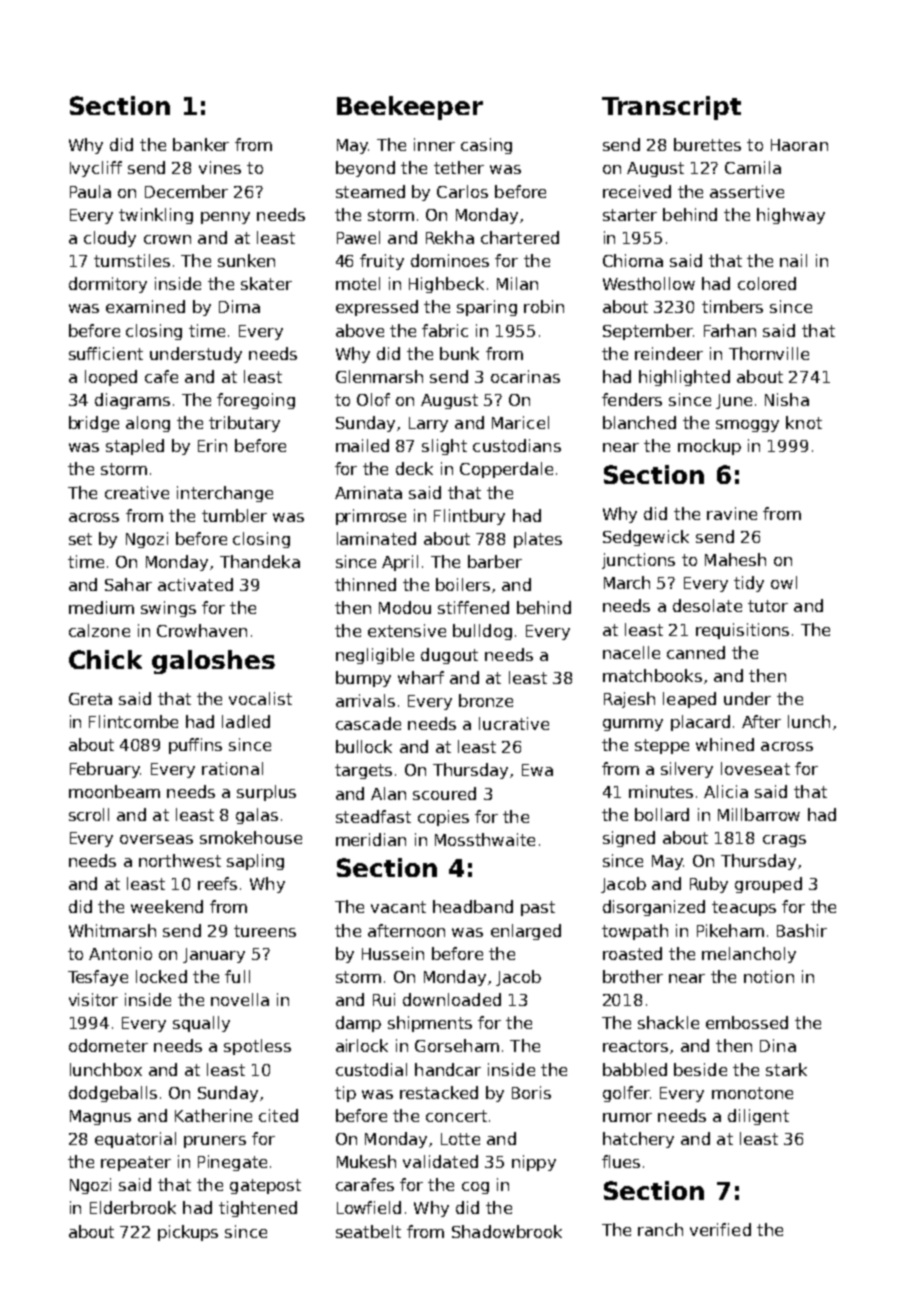 The width and height of the image is (908, 1316). What do you see at coordinates (188, 1233) in the image?
I see `pickups` at bounding box center [188, 1233].
